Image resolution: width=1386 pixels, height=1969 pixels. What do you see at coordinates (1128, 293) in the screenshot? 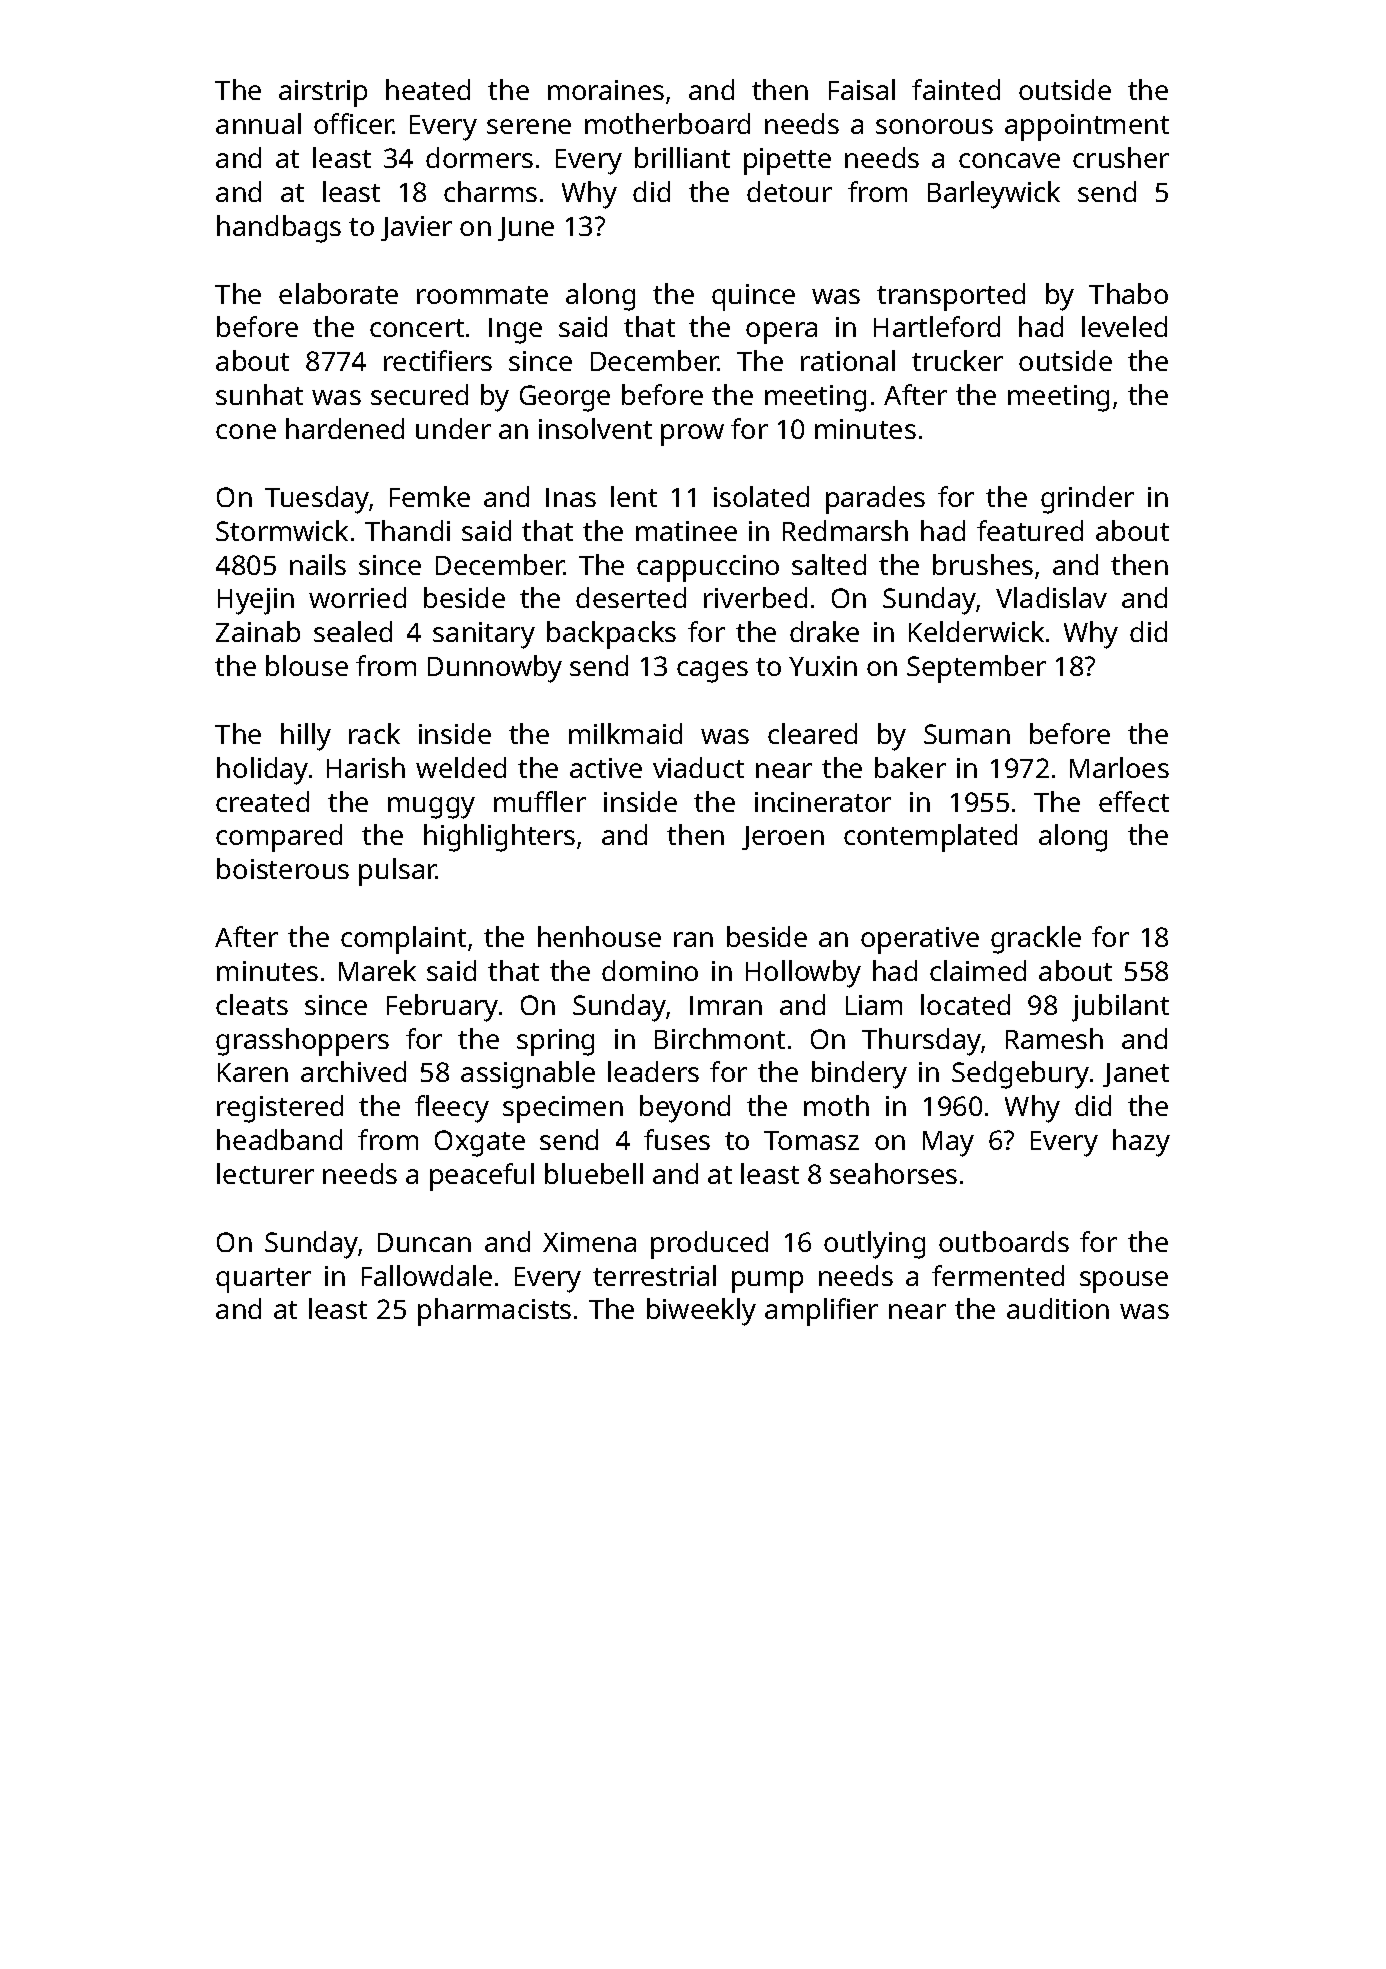
I see `Thabo` at bounding box center [1128, 293].
